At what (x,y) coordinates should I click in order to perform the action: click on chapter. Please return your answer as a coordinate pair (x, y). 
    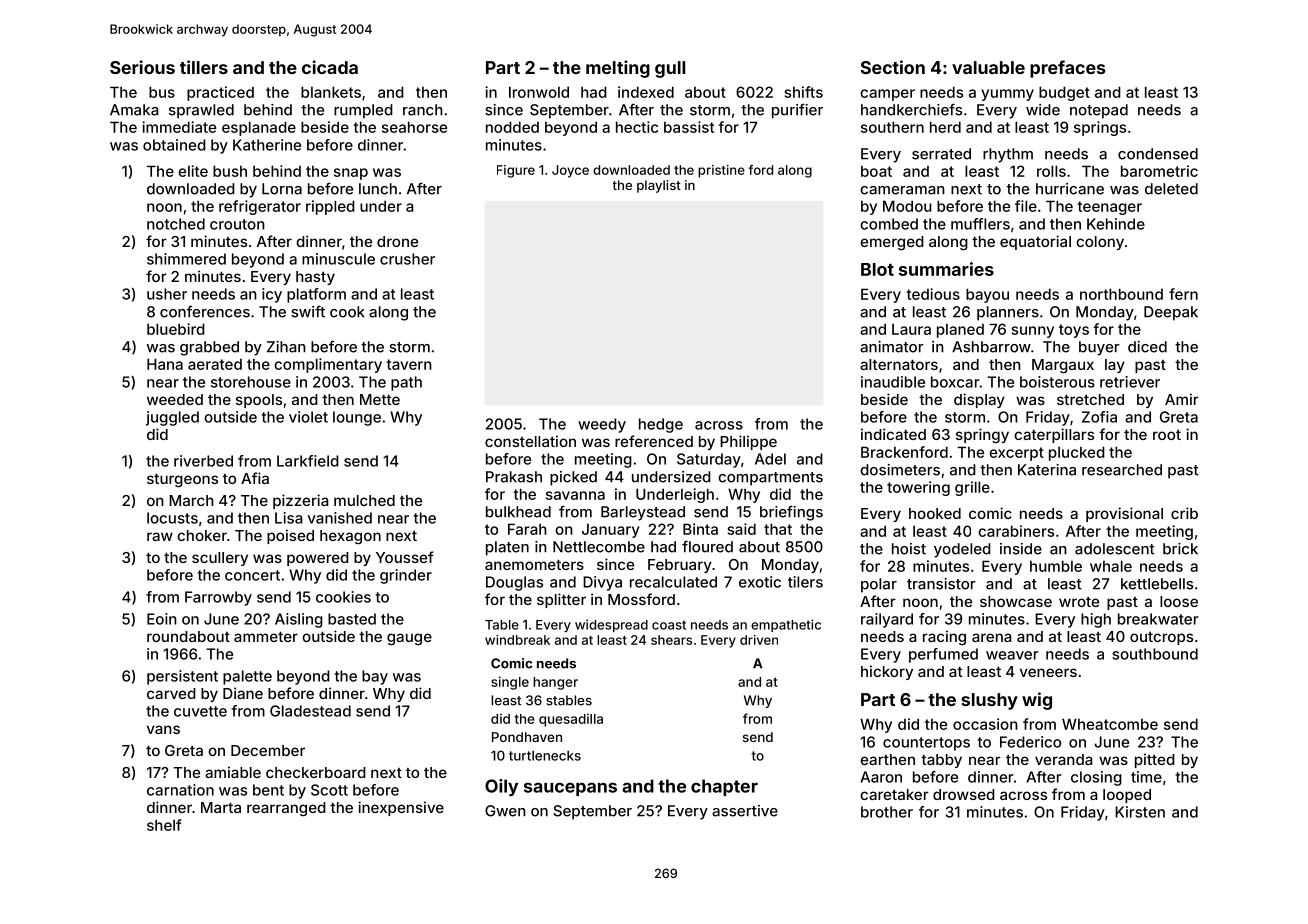
    Looking at the image, I should click on (724, 787).
